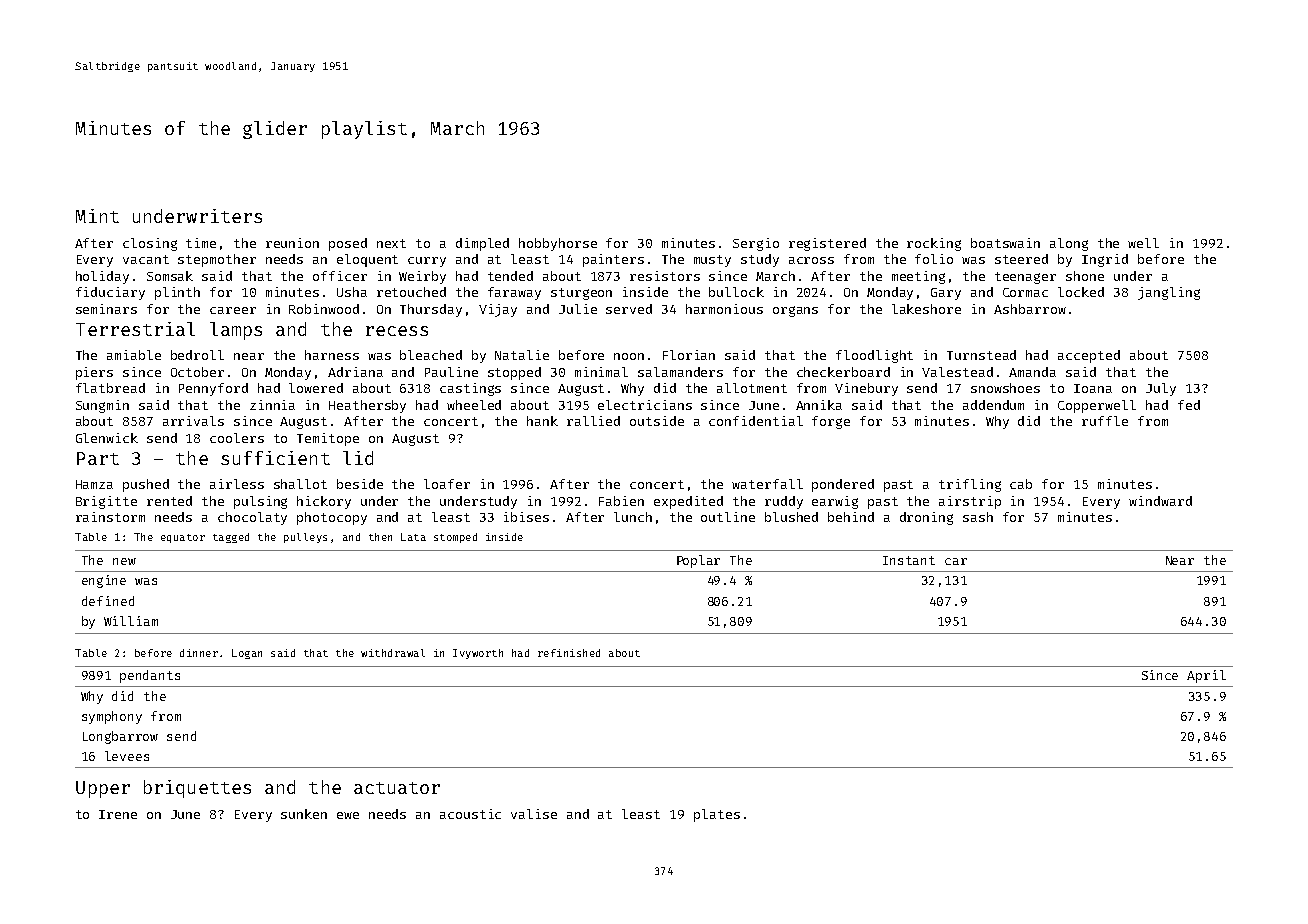 The width and height of the document is (1308, 924). What do you see at coordinates (970, 485) in the document?
I see `trifling` at bounding box center [970, 485].
